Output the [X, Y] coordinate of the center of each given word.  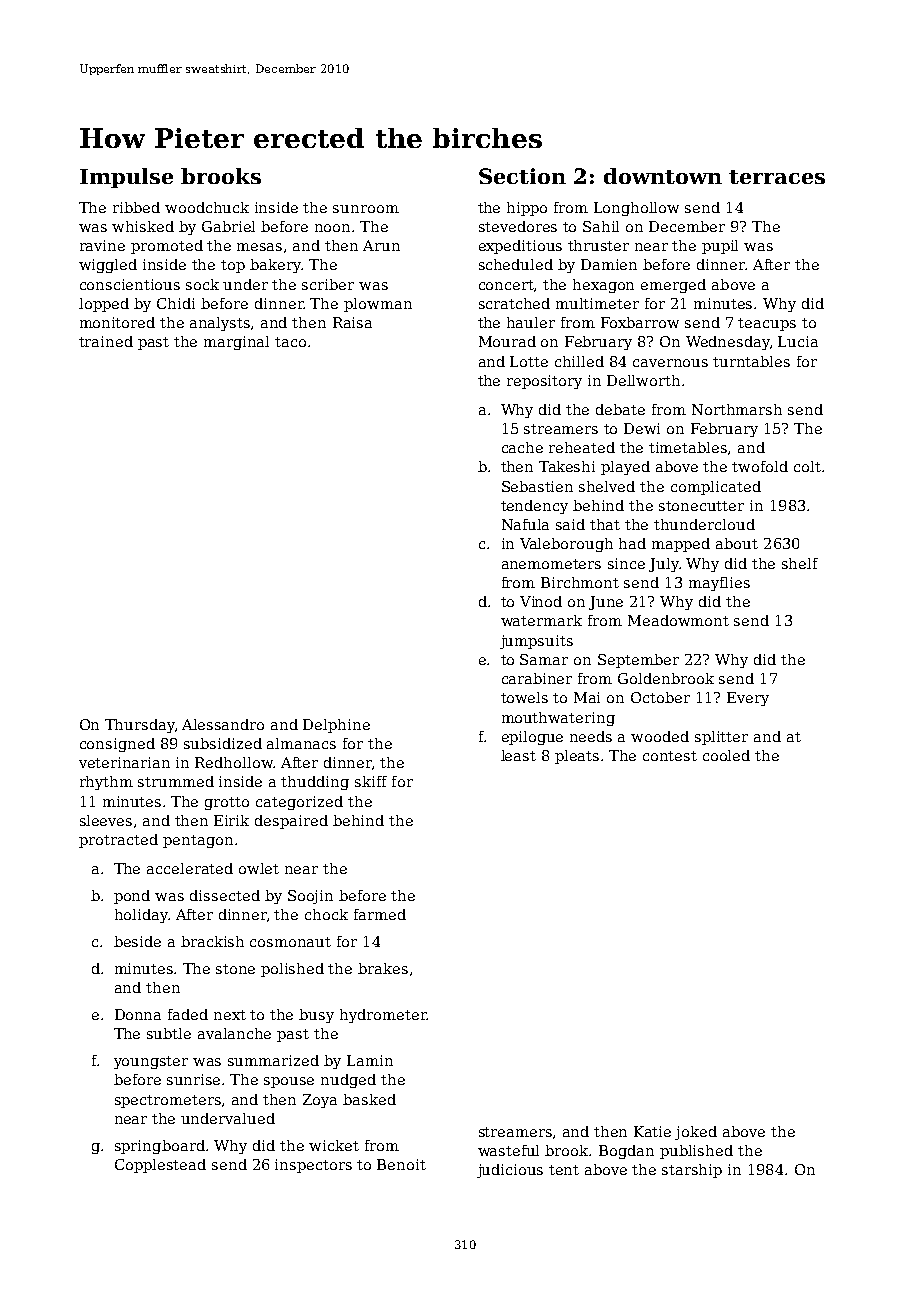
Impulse [126, 178]
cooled [726, 755]
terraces [777, 177]
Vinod [541, 601]
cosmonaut [290, 942]
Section [522, 176]
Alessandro [223, 724]
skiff [371, 781]
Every [748, 699]
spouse [289, 1082]
